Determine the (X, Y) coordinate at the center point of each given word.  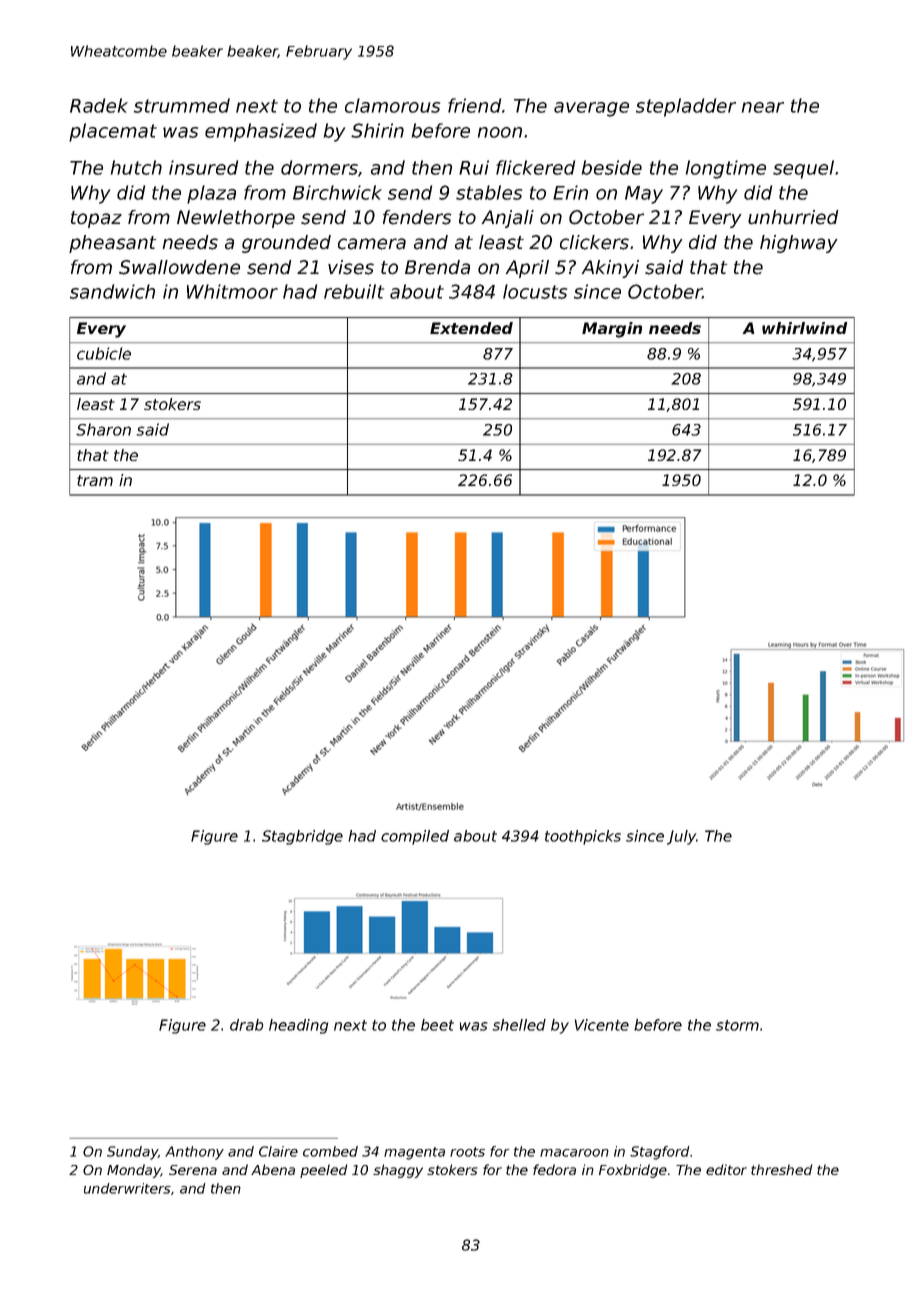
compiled (415, 837)
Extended (471, 328)
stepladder (686, 107)
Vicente (602, 1025)
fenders (417, 217)
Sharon (103, 429)
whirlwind (805, 328)
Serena (193, 1170)
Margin (612, 330)
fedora (554, 1169)
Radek (99, 105)
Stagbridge (302, 837)
